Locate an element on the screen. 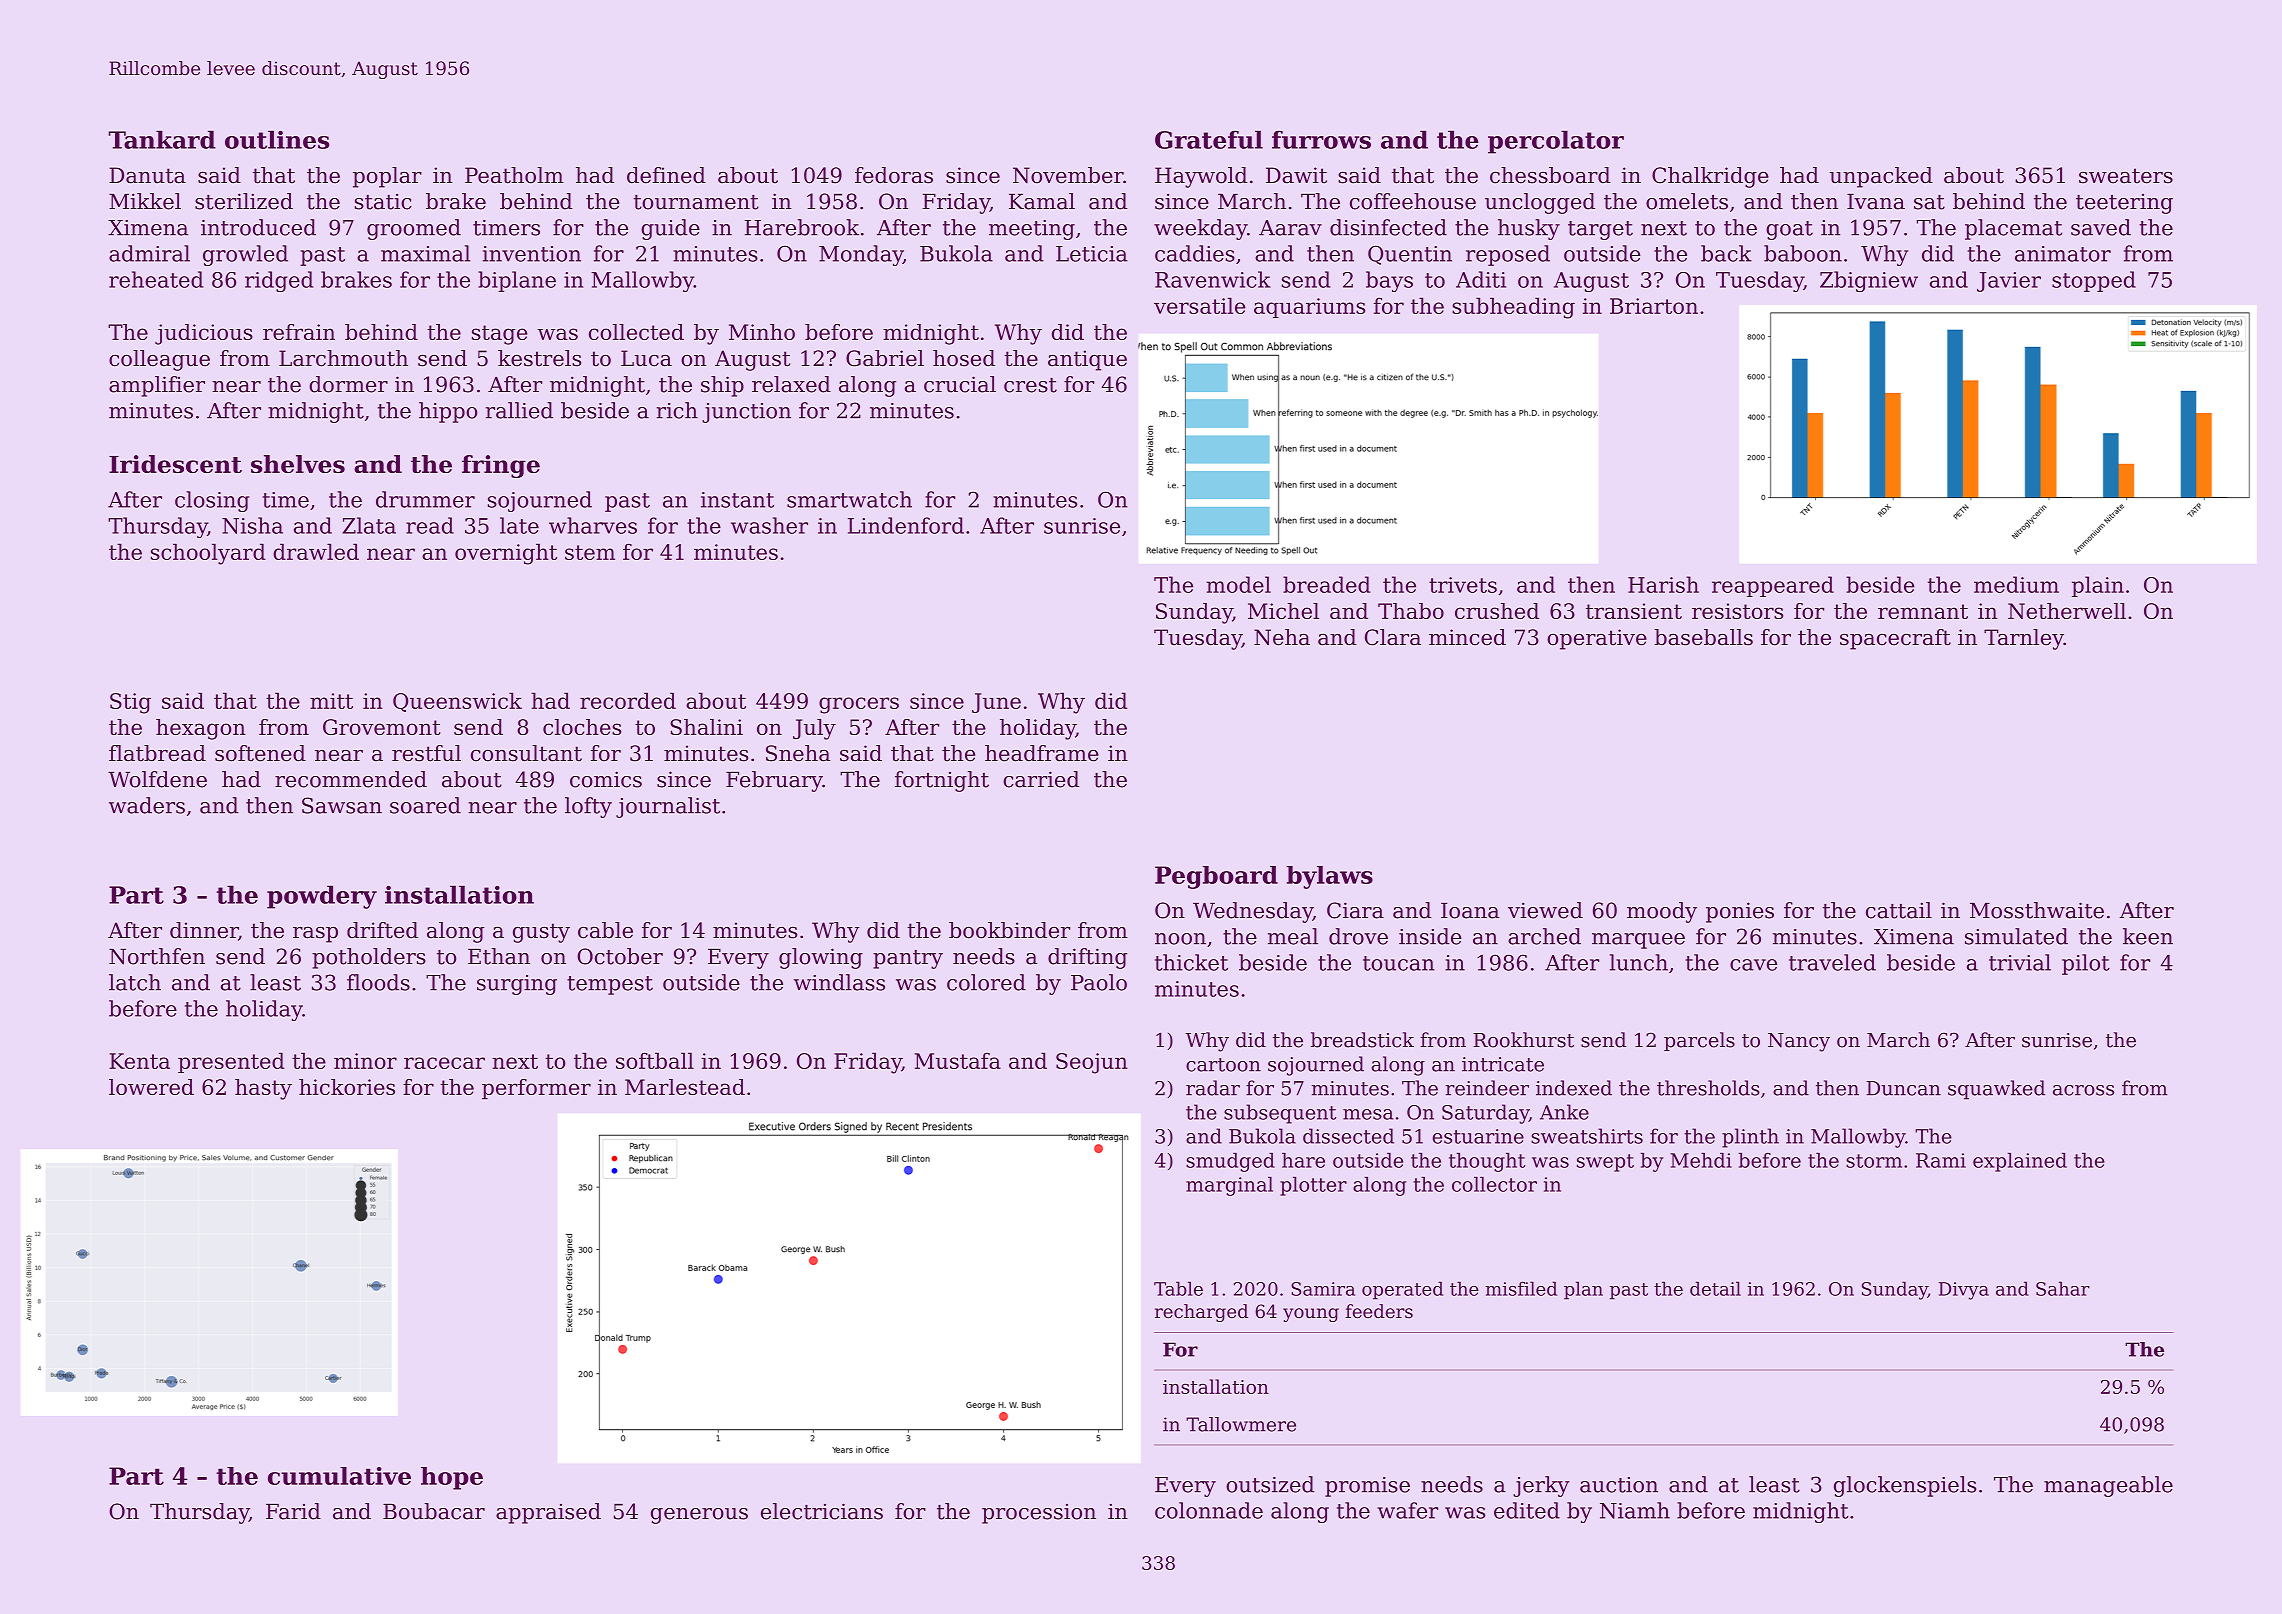 This screenshot has height=1614, width=2282. gusty is located at coordinates (541, 933).
